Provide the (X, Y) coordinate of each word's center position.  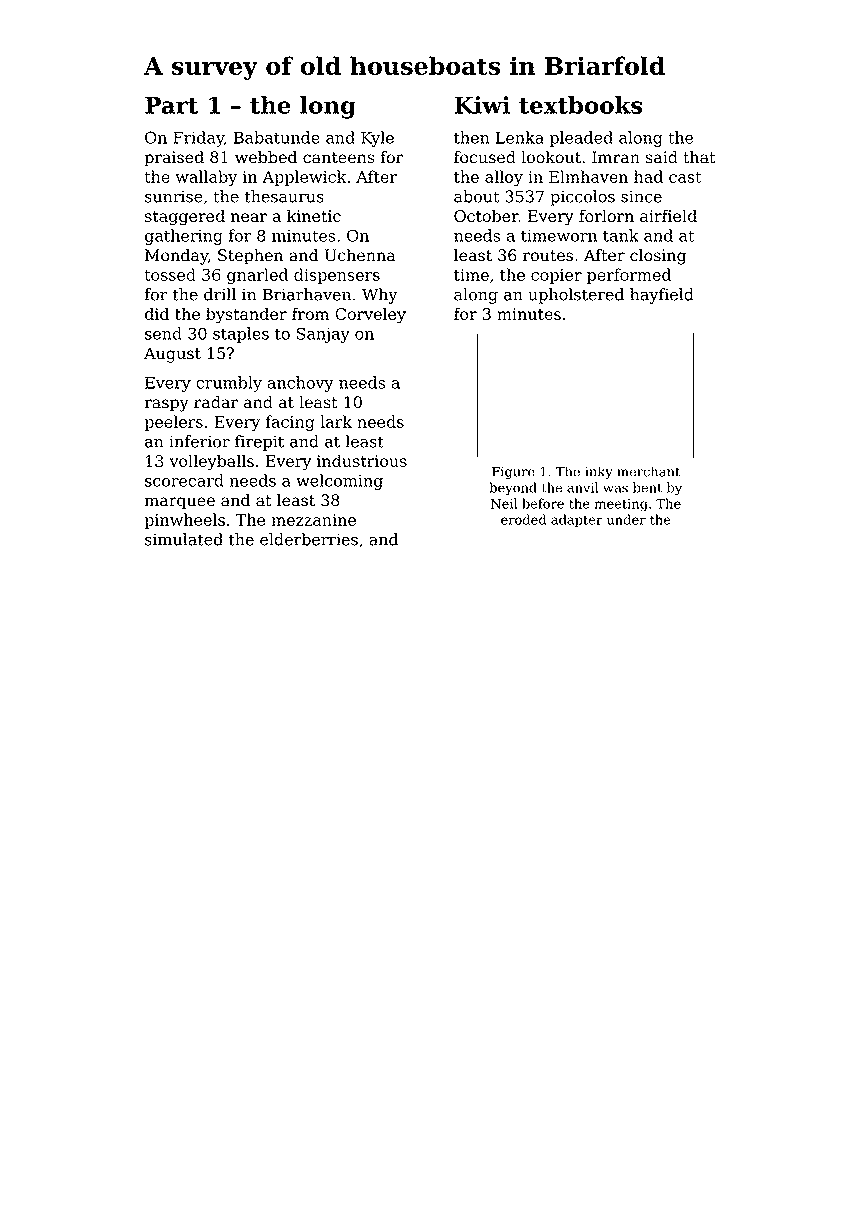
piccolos (582, 198)
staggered (185, 217)
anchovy (301, 384)
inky (599, 473)
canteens (338, 158)
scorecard (184, 480)
